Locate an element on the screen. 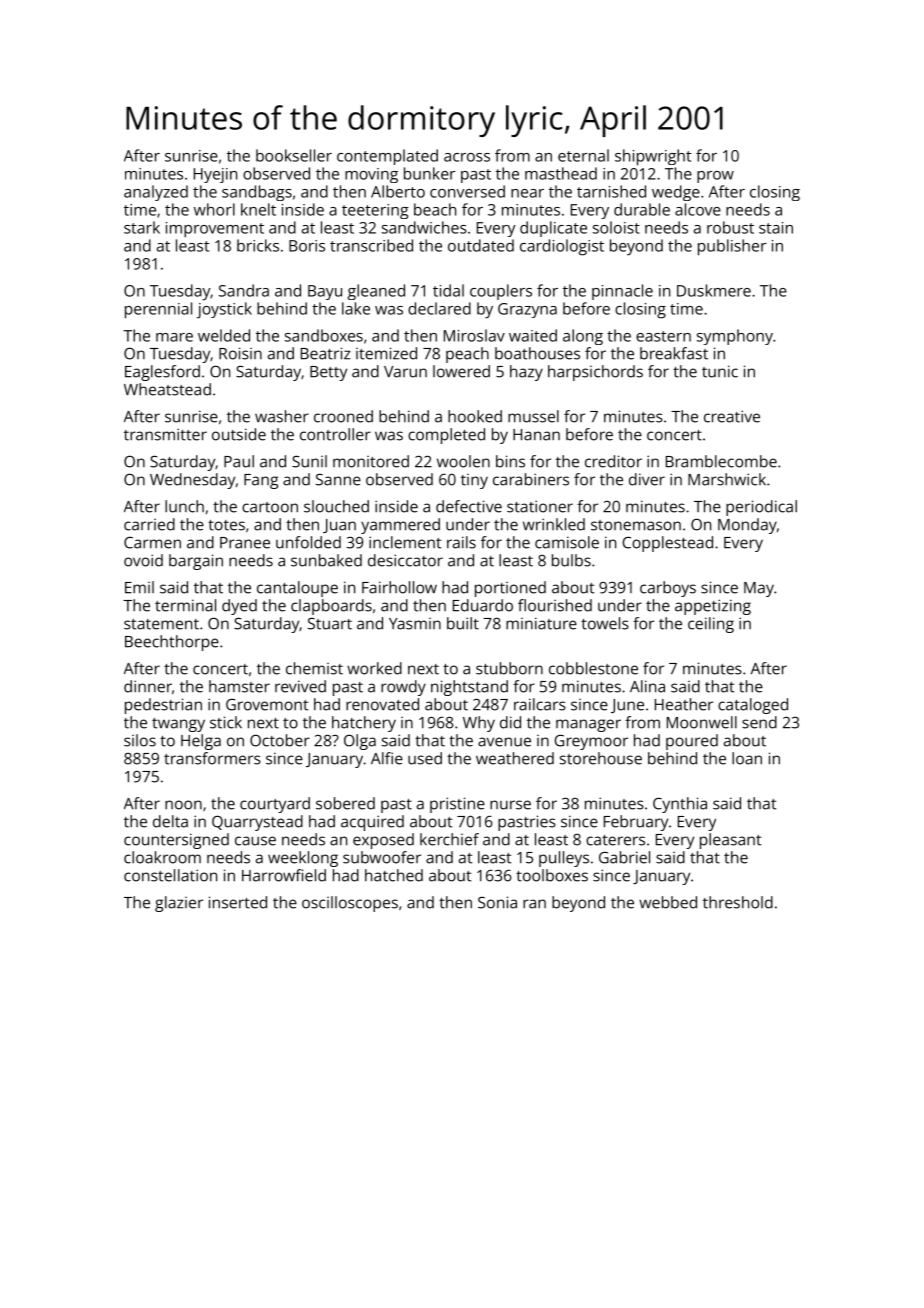  glazier is located at coordinates (179, 904).
